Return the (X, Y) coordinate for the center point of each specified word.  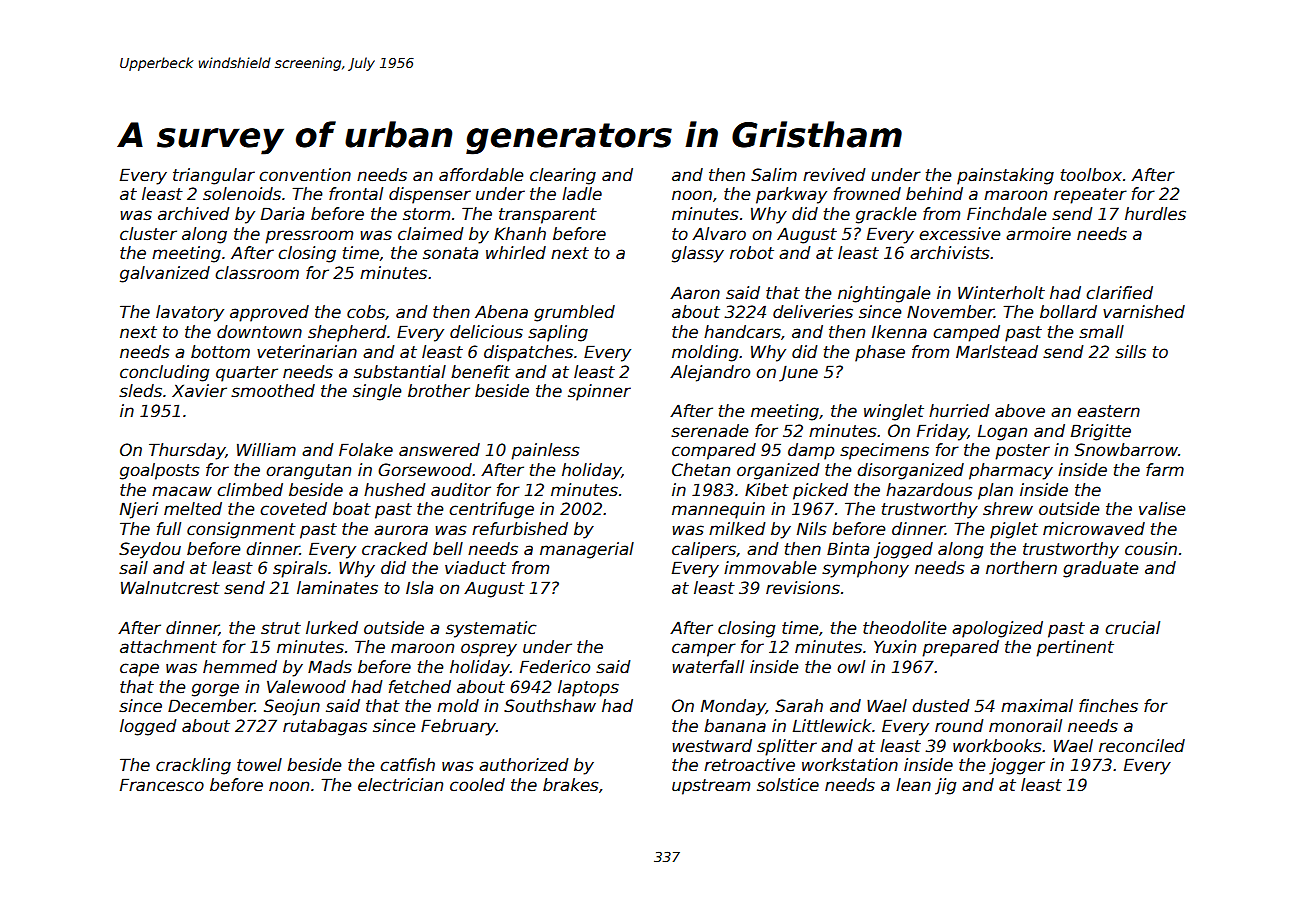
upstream (711, 787)
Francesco (162, 785)
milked (737, 529)
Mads (330, 667)
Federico (555, 667)
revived (834, 175)
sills (1130, 352)
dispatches (528, 353)
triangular (214, 176)
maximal (1037, 706)
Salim (774, 175)
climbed (250, 490)
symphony (865, 569)
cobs (366, 312)
